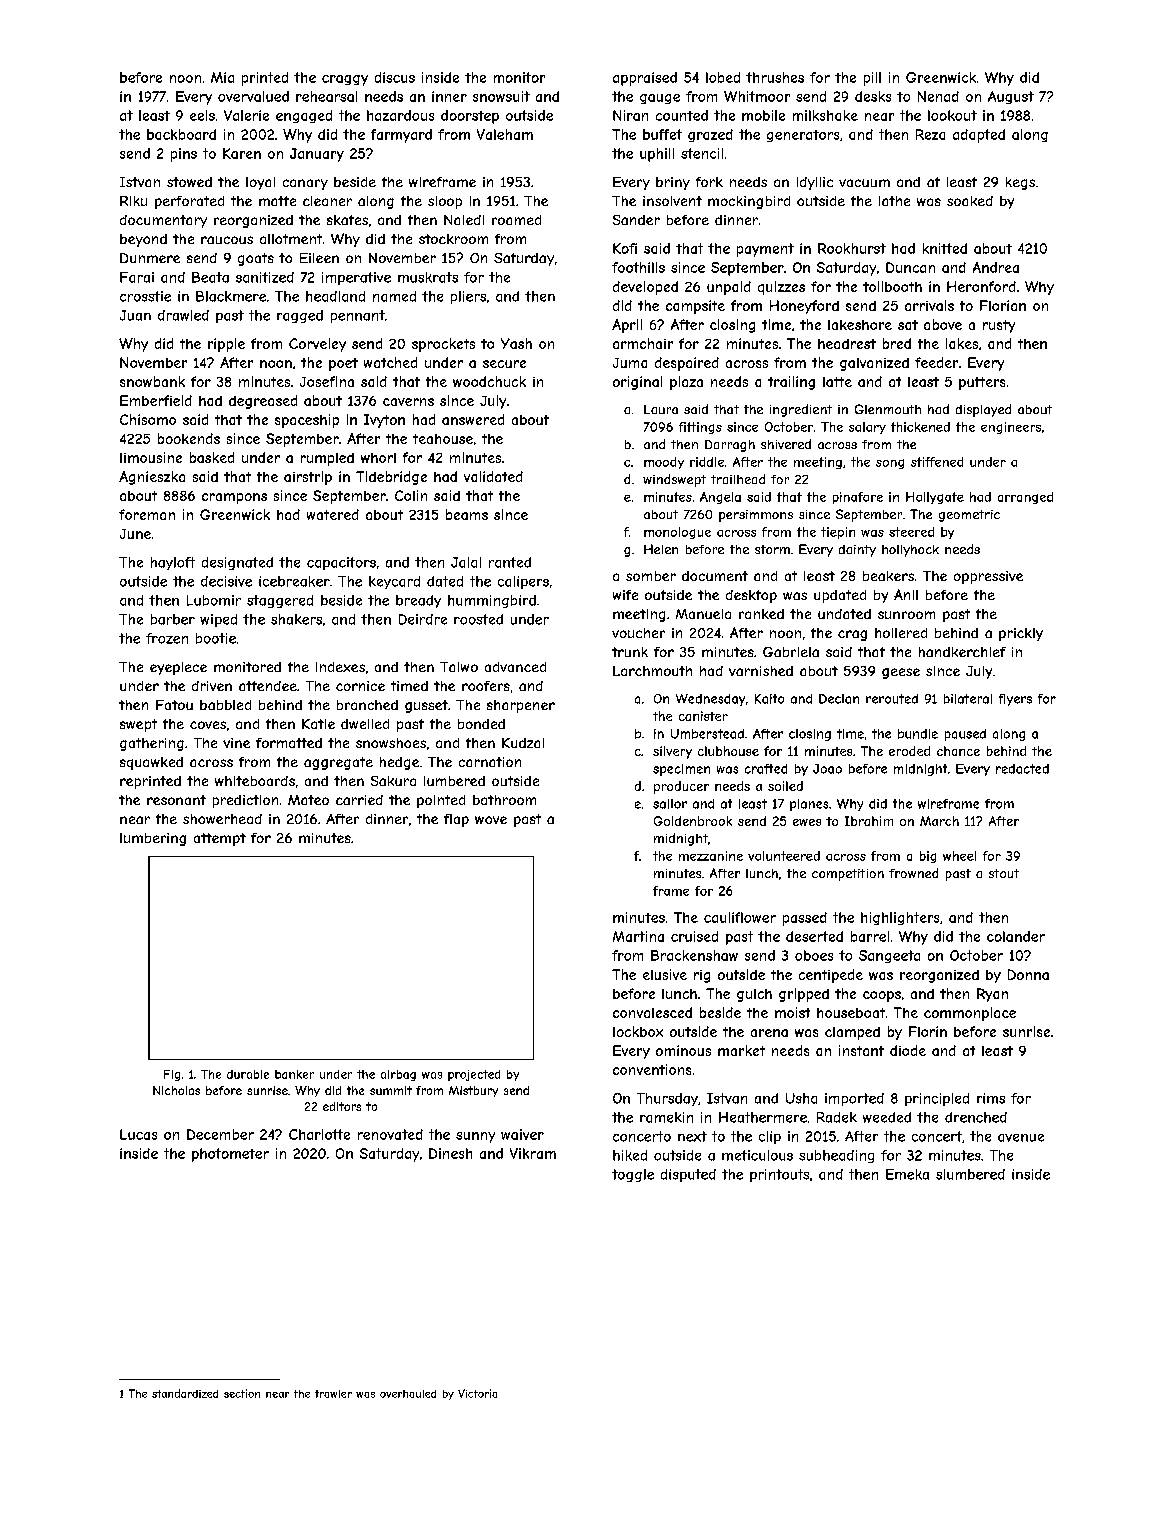 Image resolution: width=1175 pixels, height=1521 pixels. I want to click on toggle, so click(633, 1175).
